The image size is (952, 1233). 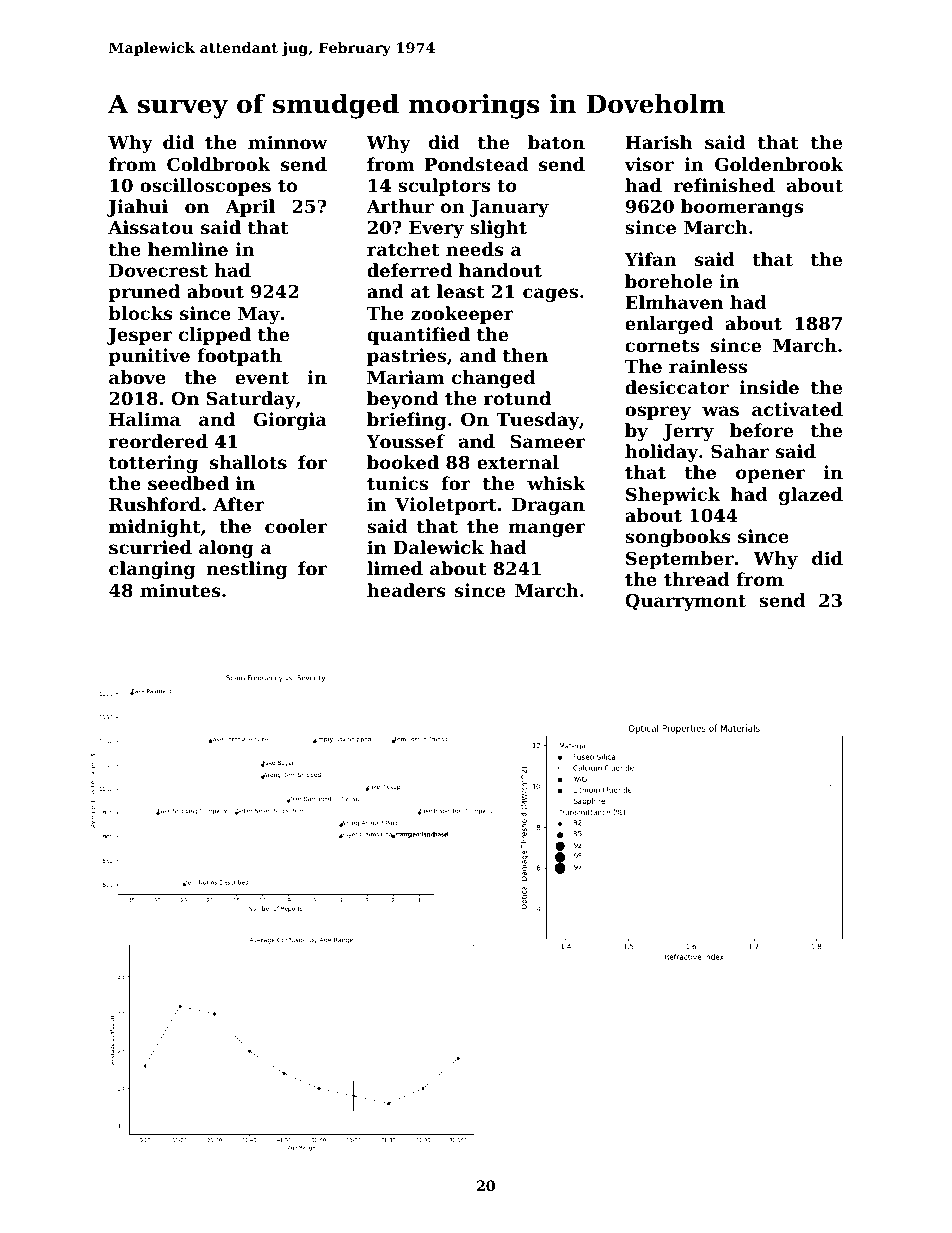 I want to click on minnow, so click(x=287, y=142).
